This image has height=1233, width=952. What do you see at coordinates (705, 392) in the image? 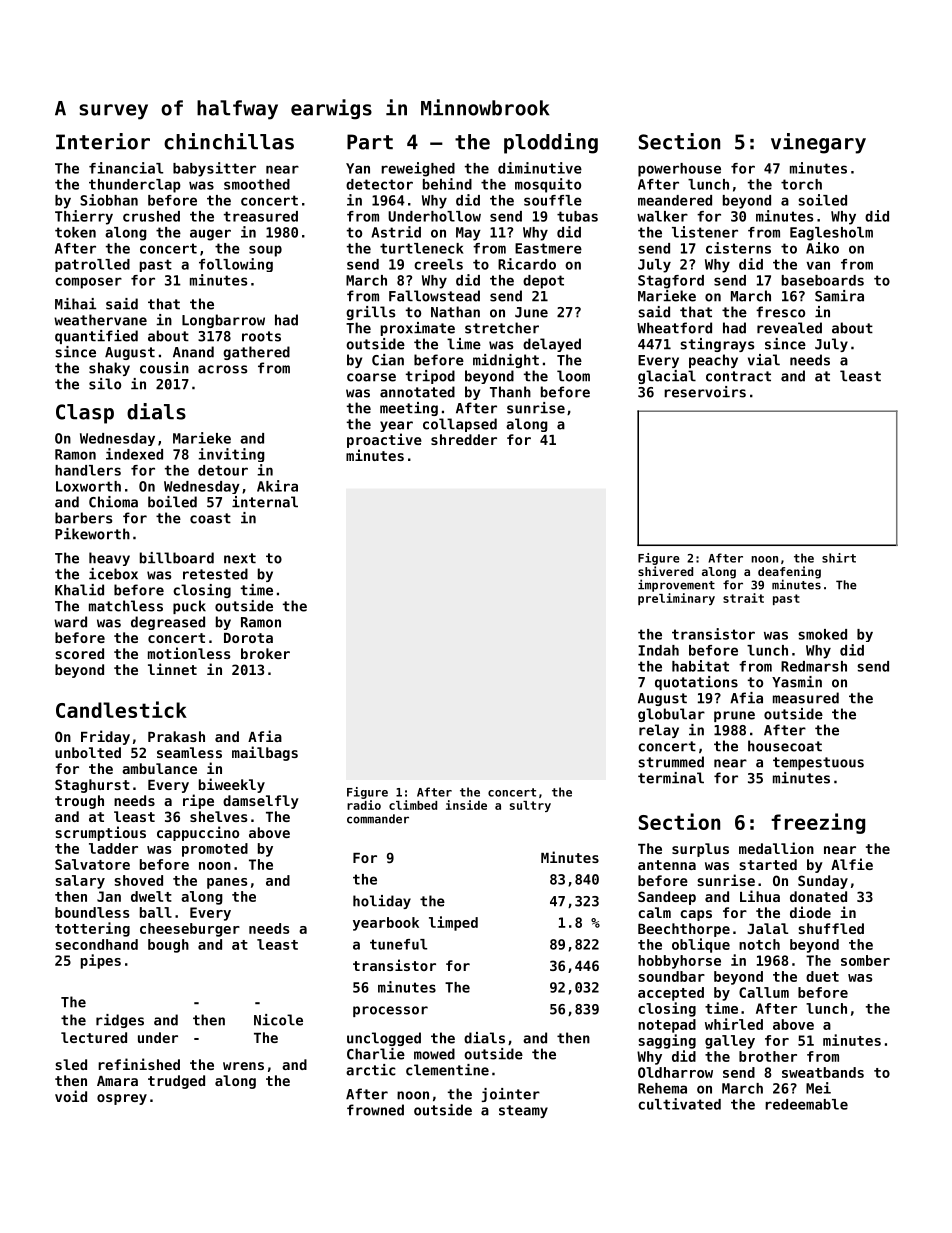
I see `reservoirs` at bounding box center [705, 392].
